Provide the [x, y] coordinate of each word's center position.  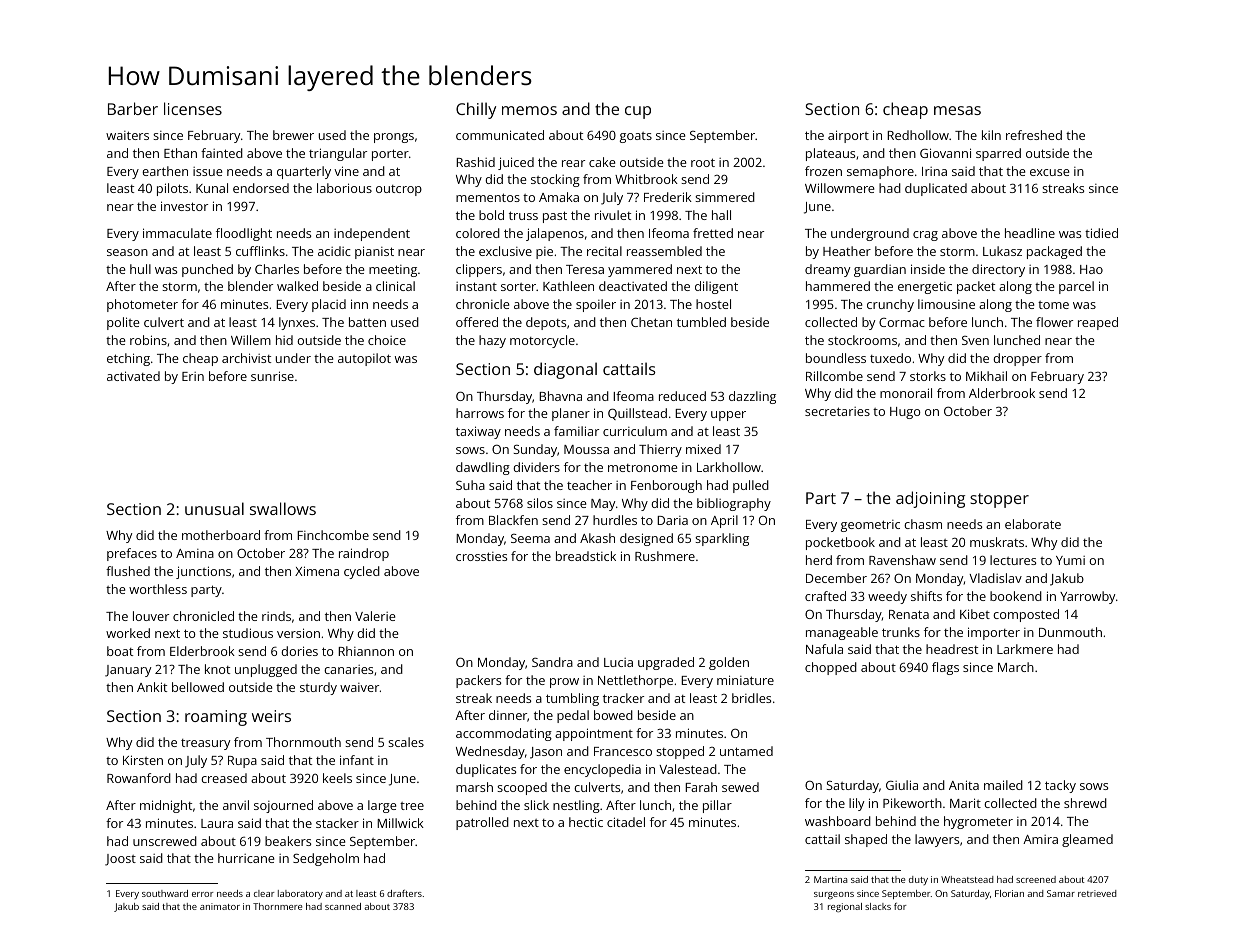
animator [220, 906]
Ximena [317, 571]
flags [945, 668]
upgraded [666, 663]
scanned [343, 906]
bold [491, 215]
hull [140, 269]
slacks [878, 906]
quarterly [304, 172]
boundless [836, 358]
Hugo [905, 413]
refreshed [1034, 135]
